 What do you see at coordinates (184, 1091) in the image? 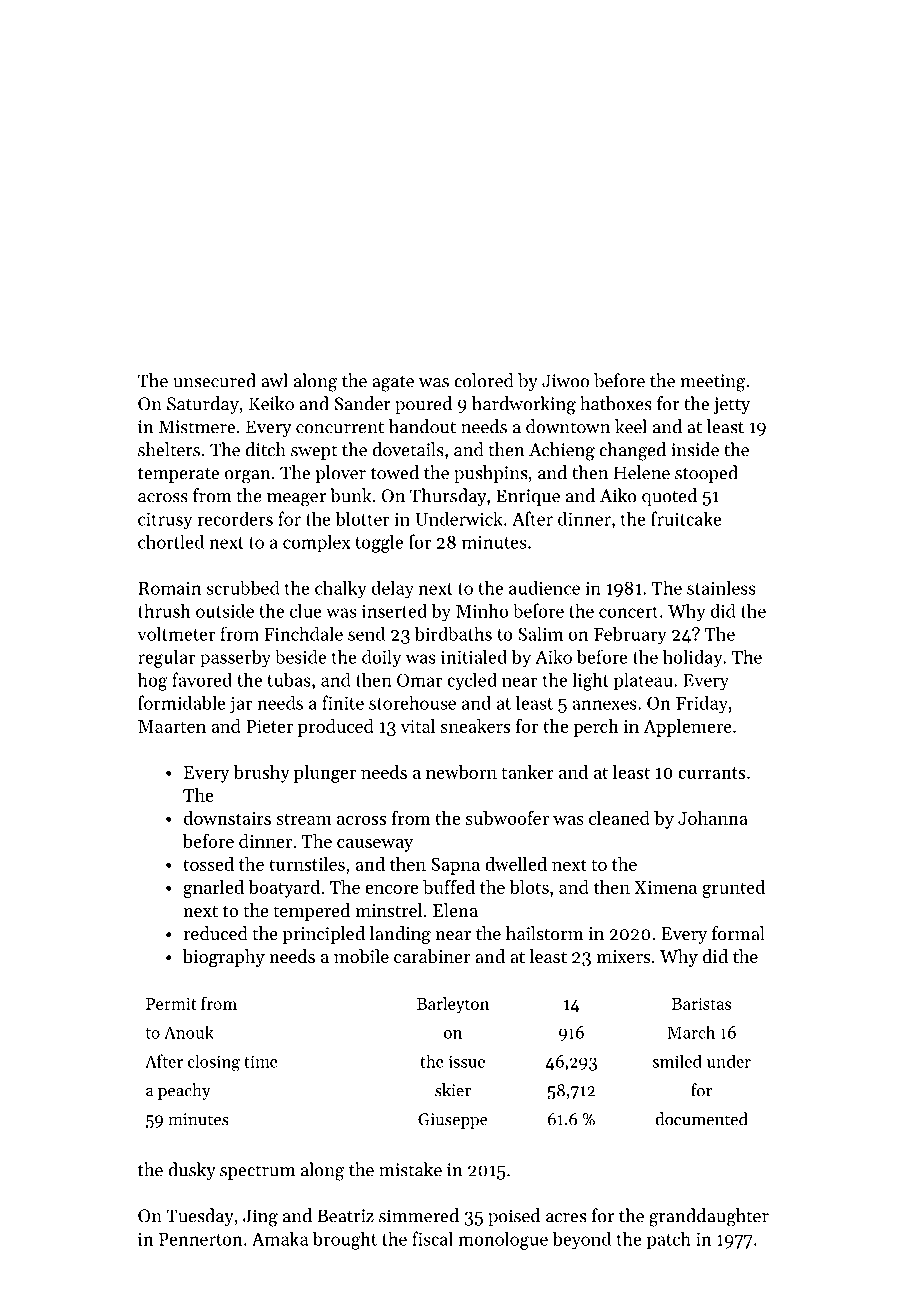
I see `peachy` at bounding box center [184, 1091].
